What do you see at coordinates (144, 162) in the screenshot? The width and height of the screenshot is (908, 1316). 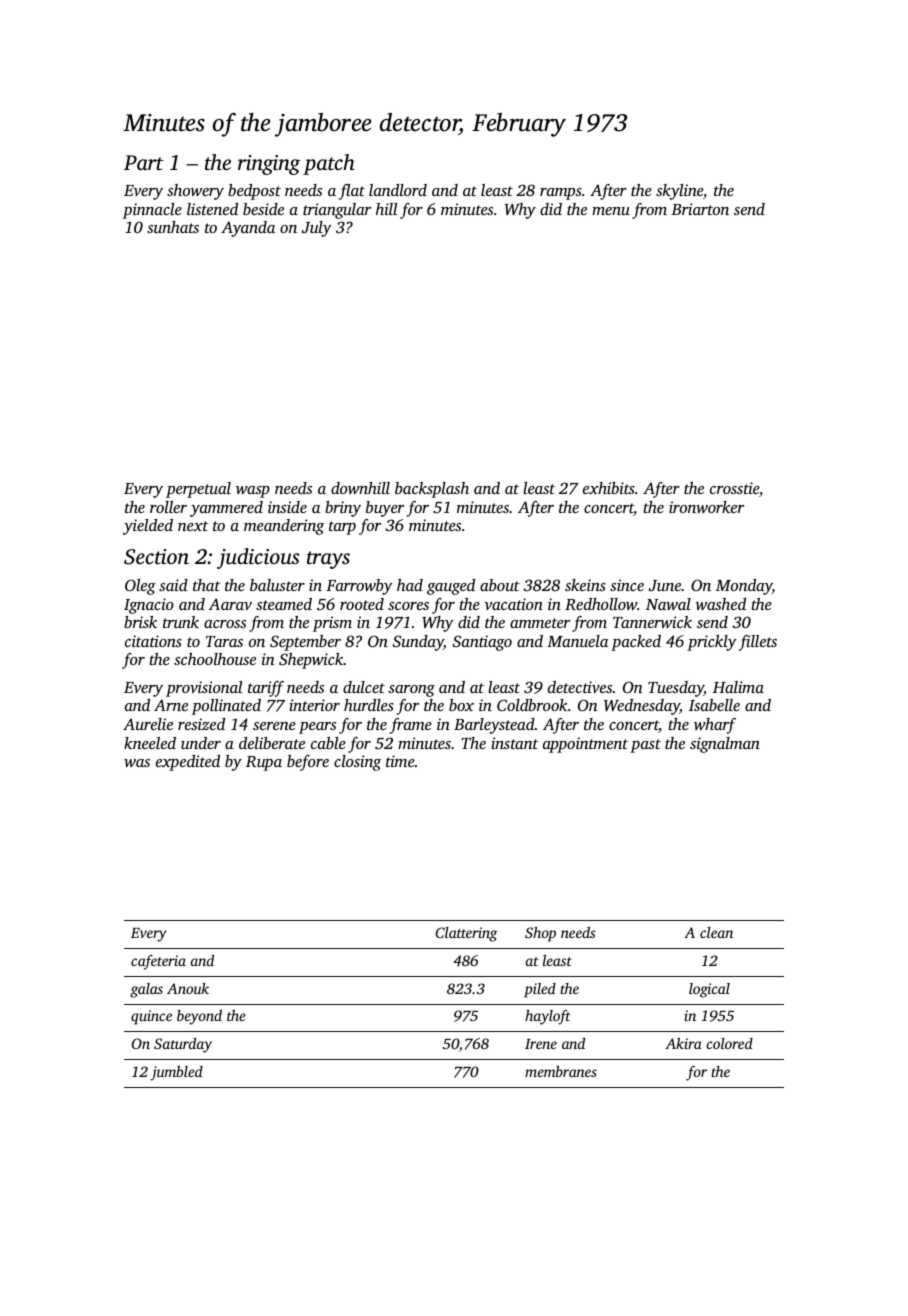 I see `Part` at bounding box center [144, 162].
